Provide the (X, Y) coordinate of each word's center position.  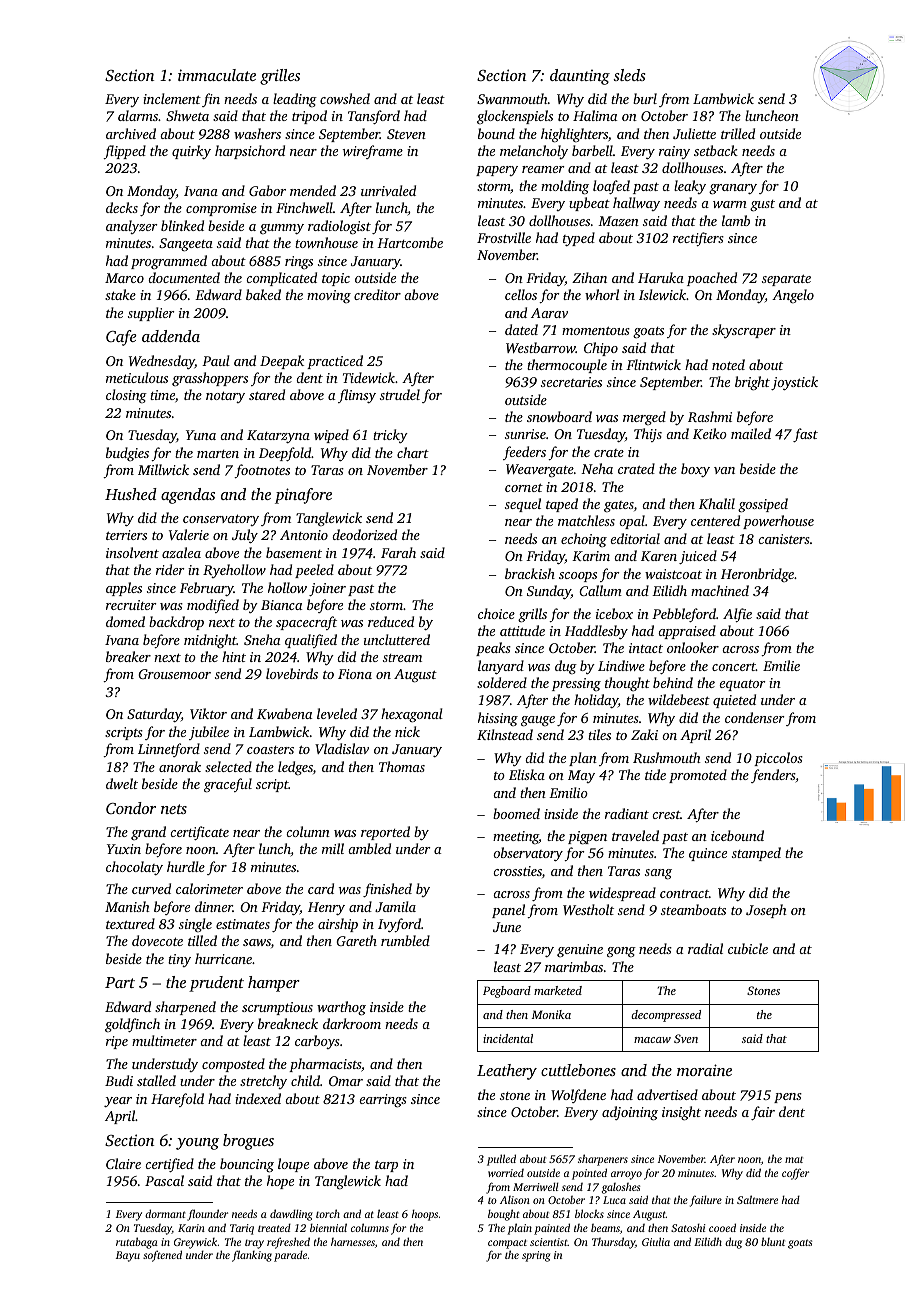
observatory (528, 854)
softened (162, 1256)
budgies (127, 454)
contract (684, 894)
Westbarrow (541, 347)
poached (712, 279)
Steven (406, 134)
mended (313, 190)
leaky (690, 187)
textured (130, 923)
